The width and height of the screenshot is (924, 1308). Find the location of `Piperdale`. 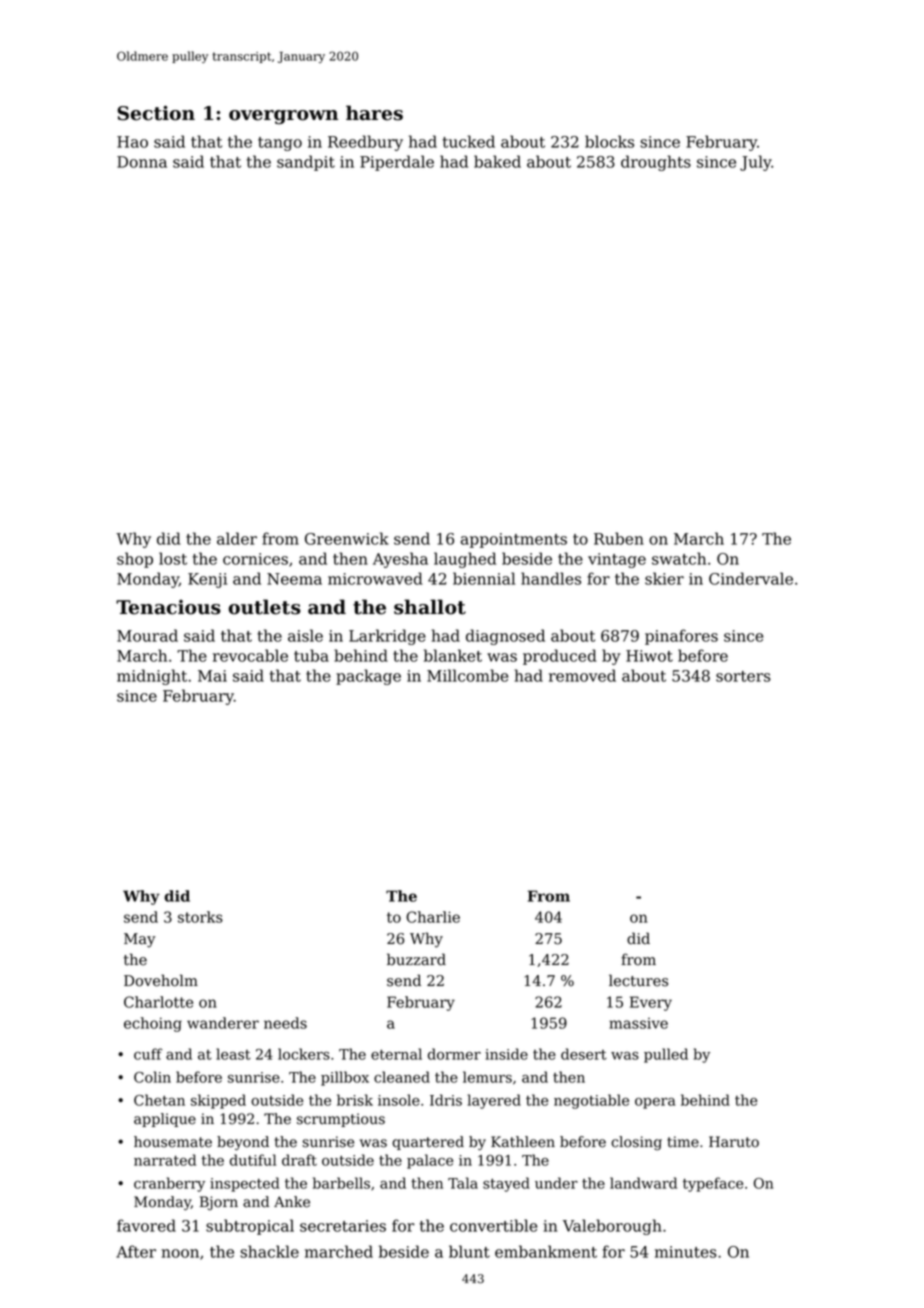

Piperdale is located at coordinates (397, 163).
